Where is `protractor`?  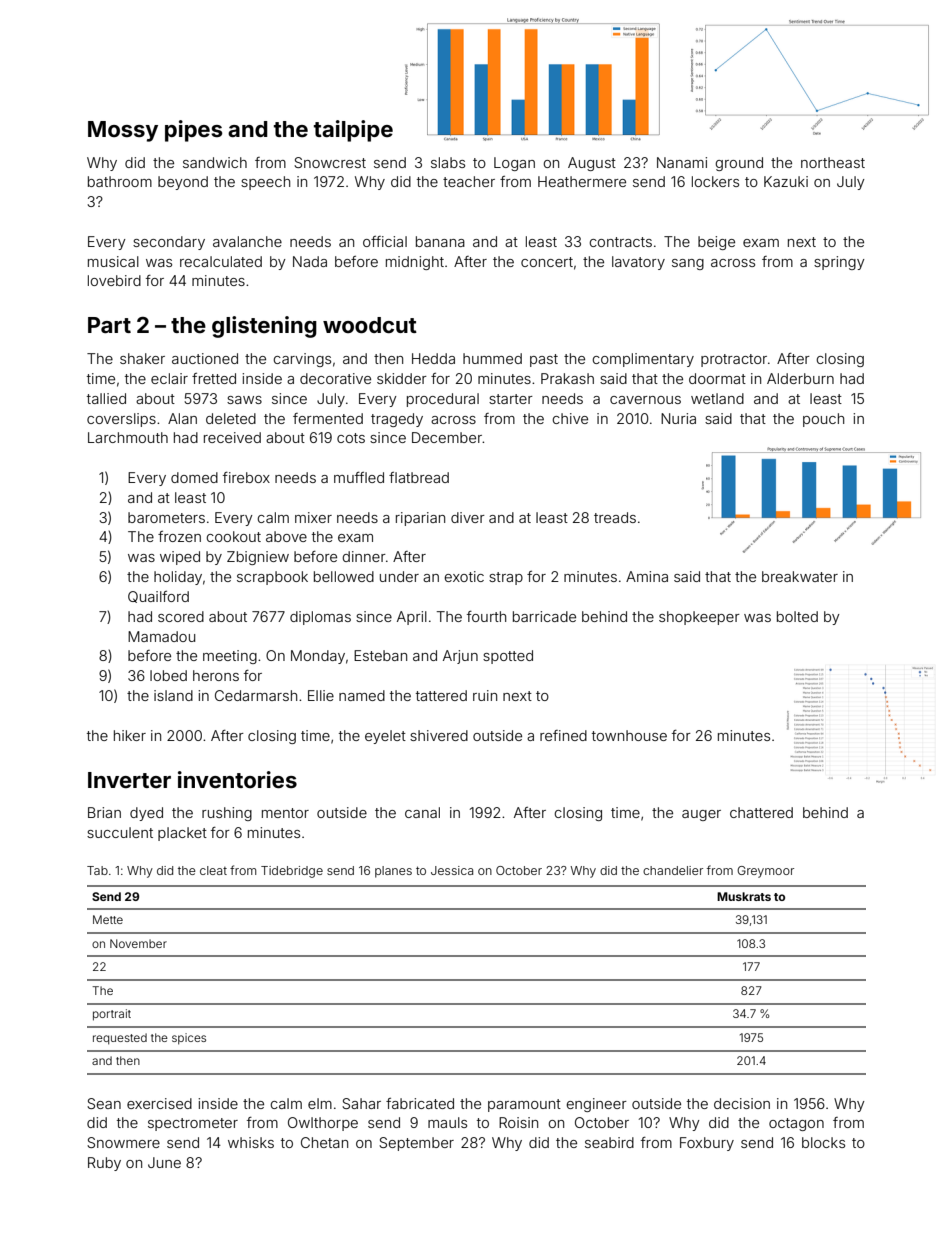
protractor is located at coordinates (734, 360).
